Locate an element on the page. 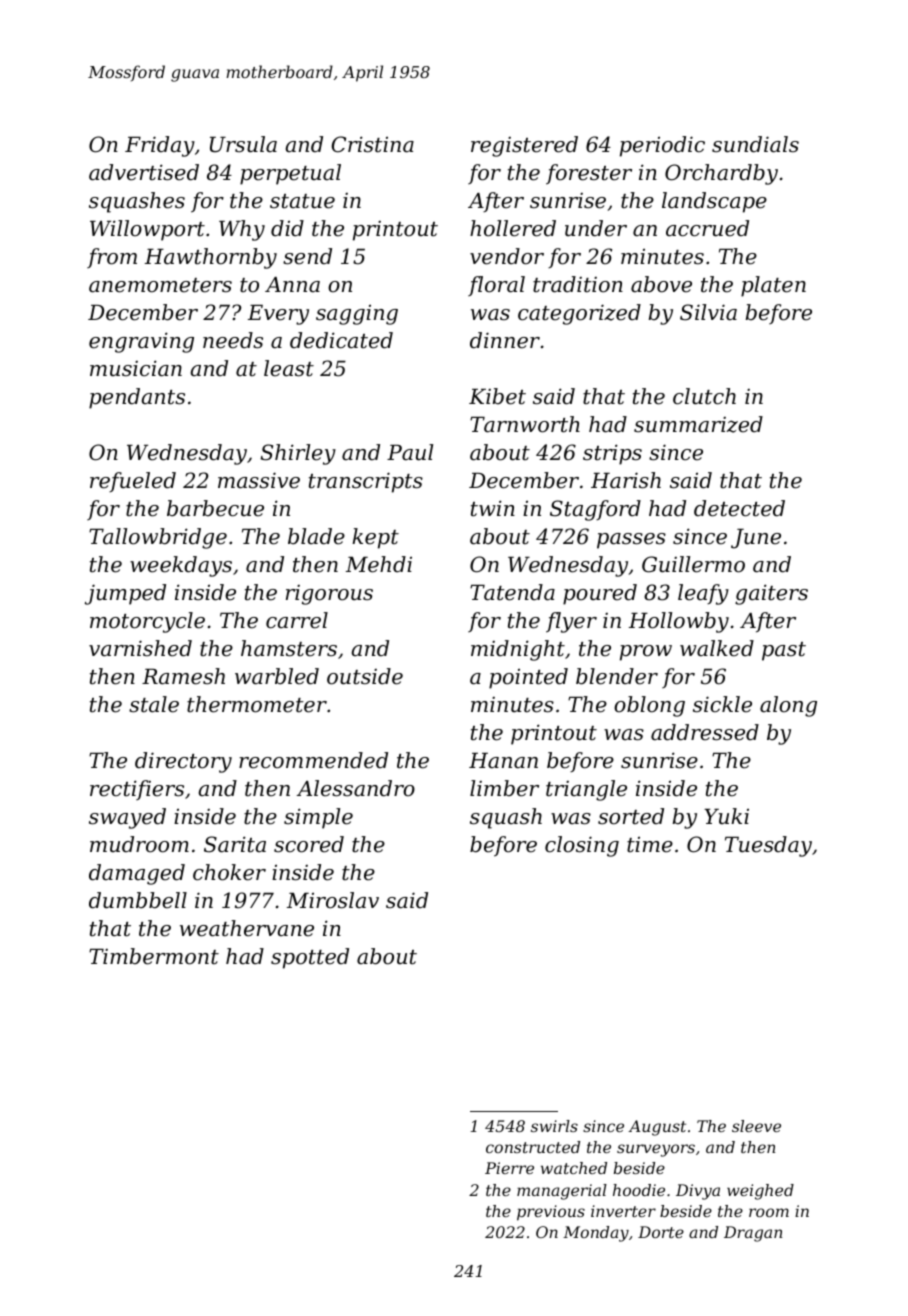  spotted is located at coordinates (310, 958).
